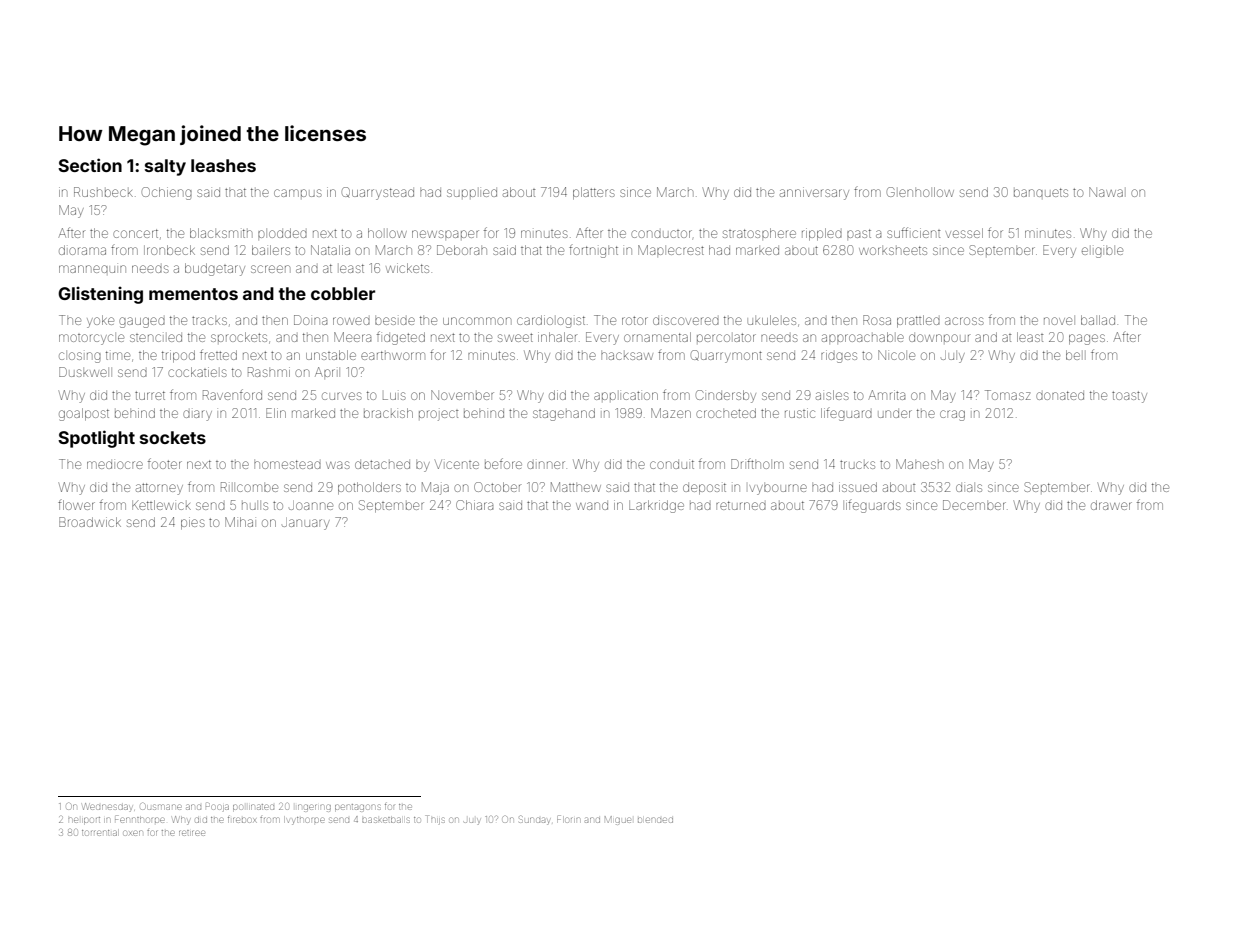  Describe the element at coordinates (287, 464) in the page. I see `homestead` at that location.
